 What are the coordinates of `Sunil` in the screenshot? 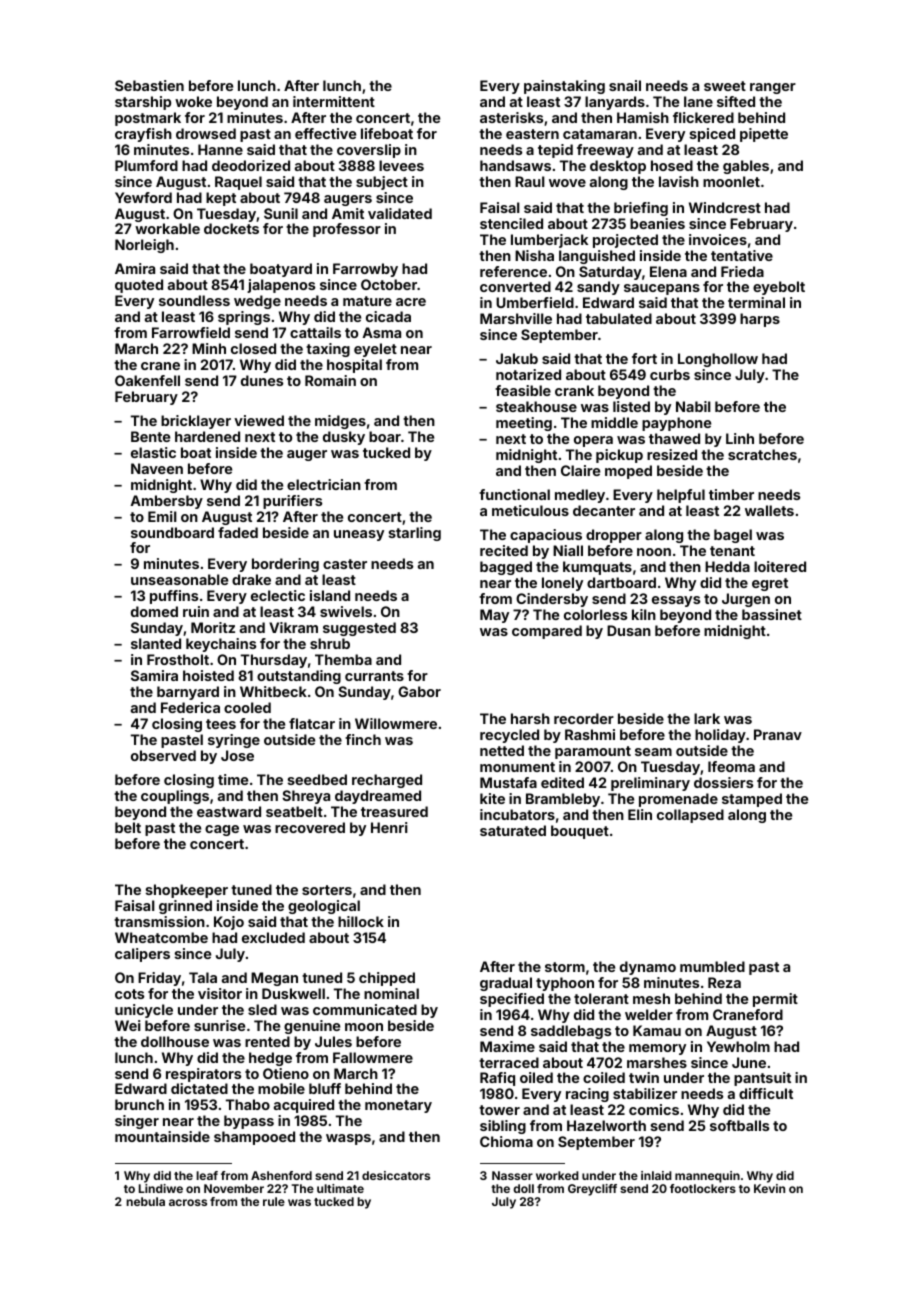 It's located at (281, 213).
